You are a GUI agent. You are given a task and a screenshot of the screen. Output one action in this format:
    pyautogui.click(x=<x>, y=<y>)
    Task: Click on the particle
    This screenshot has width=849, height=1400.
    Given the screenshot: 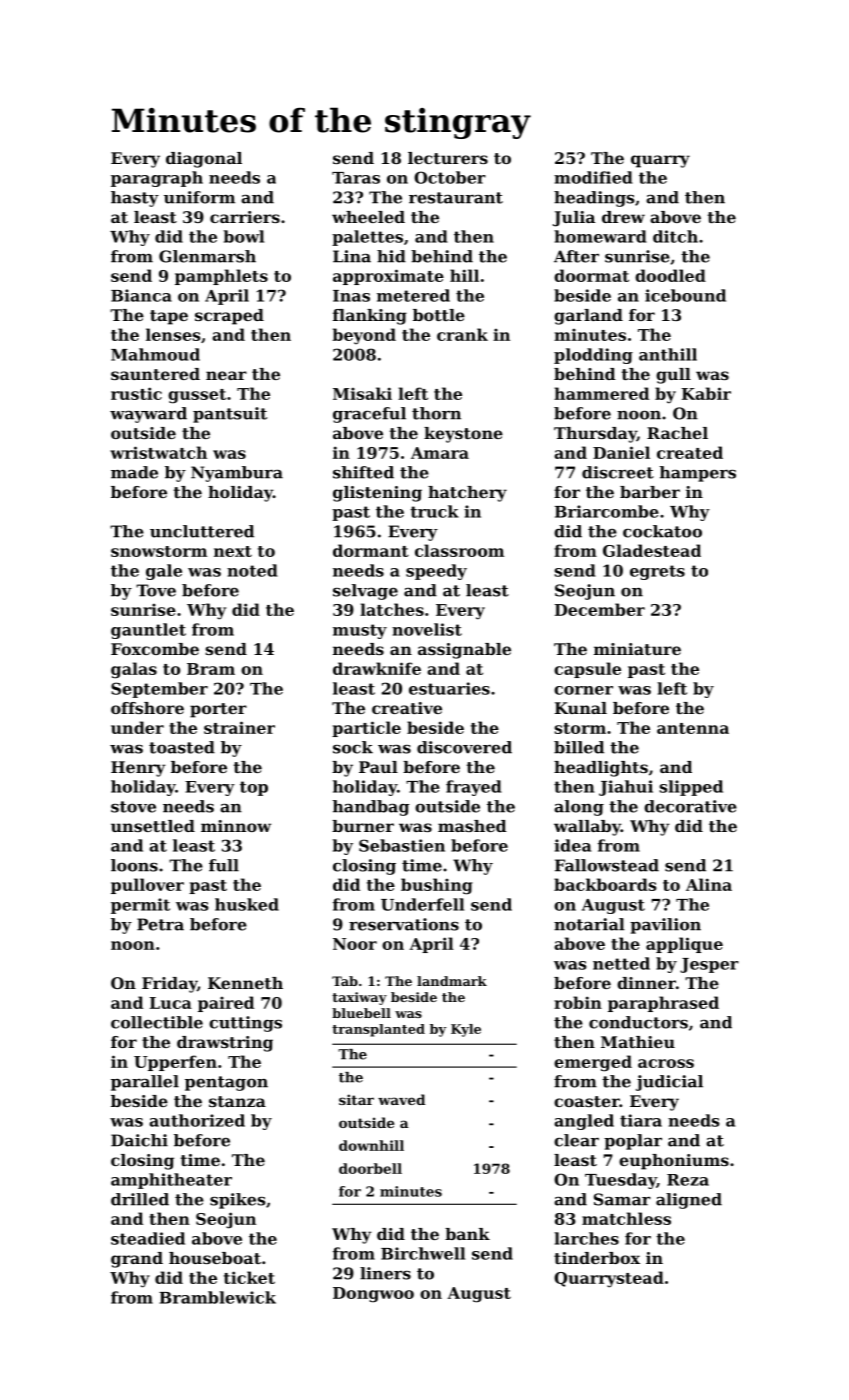 What is the action you would take?
    pyautogui.click(x=366, y=729)
